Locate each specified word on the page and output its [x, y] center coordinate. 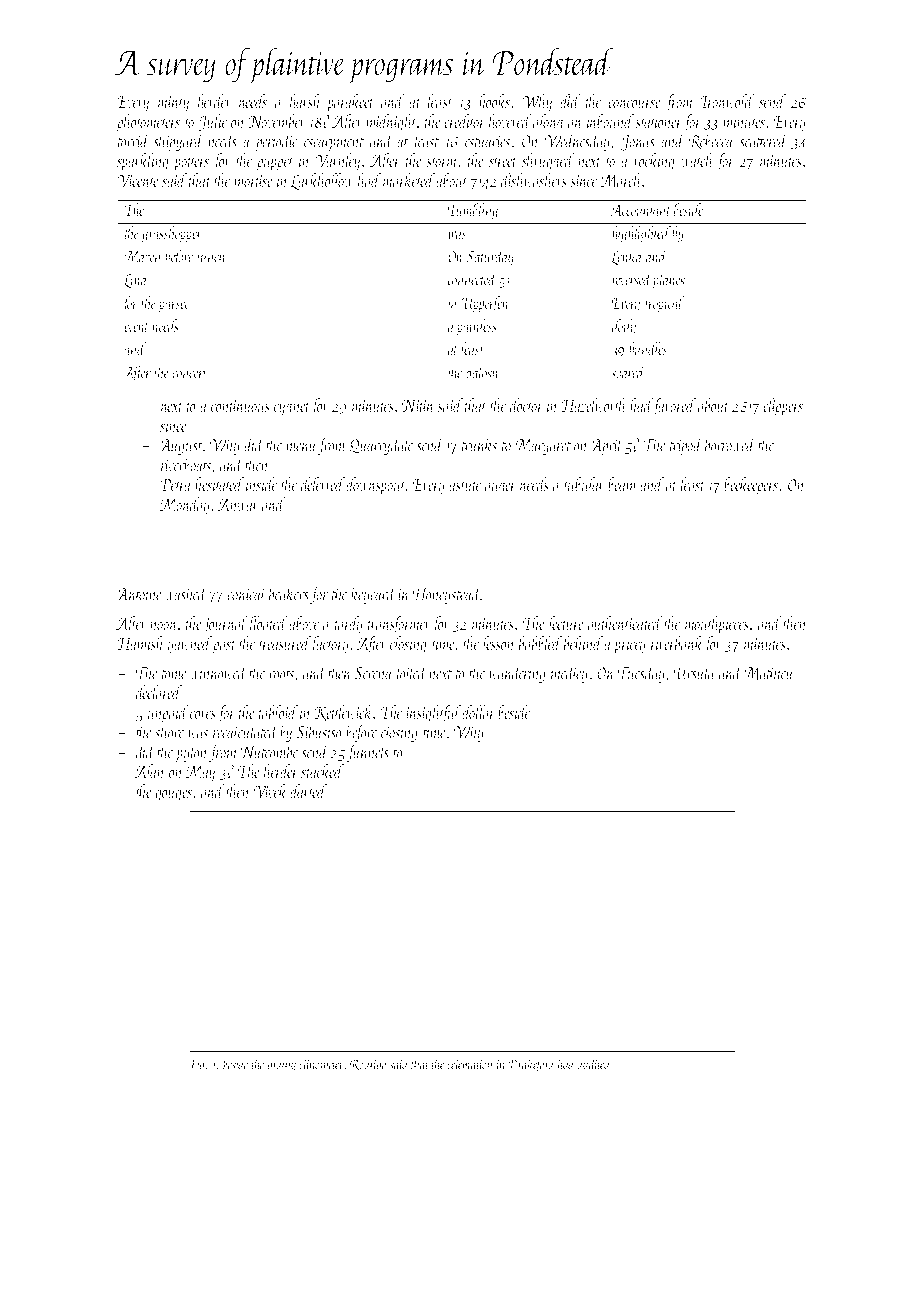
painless [476, 327]
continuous [240, 406]
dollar [479, 712]
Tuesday [641, 674]
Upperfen [485, 304]
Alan [150, 771]
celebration [470, 1064]
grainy [281, 1066]
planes [668, 281]
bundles [648, 348]
